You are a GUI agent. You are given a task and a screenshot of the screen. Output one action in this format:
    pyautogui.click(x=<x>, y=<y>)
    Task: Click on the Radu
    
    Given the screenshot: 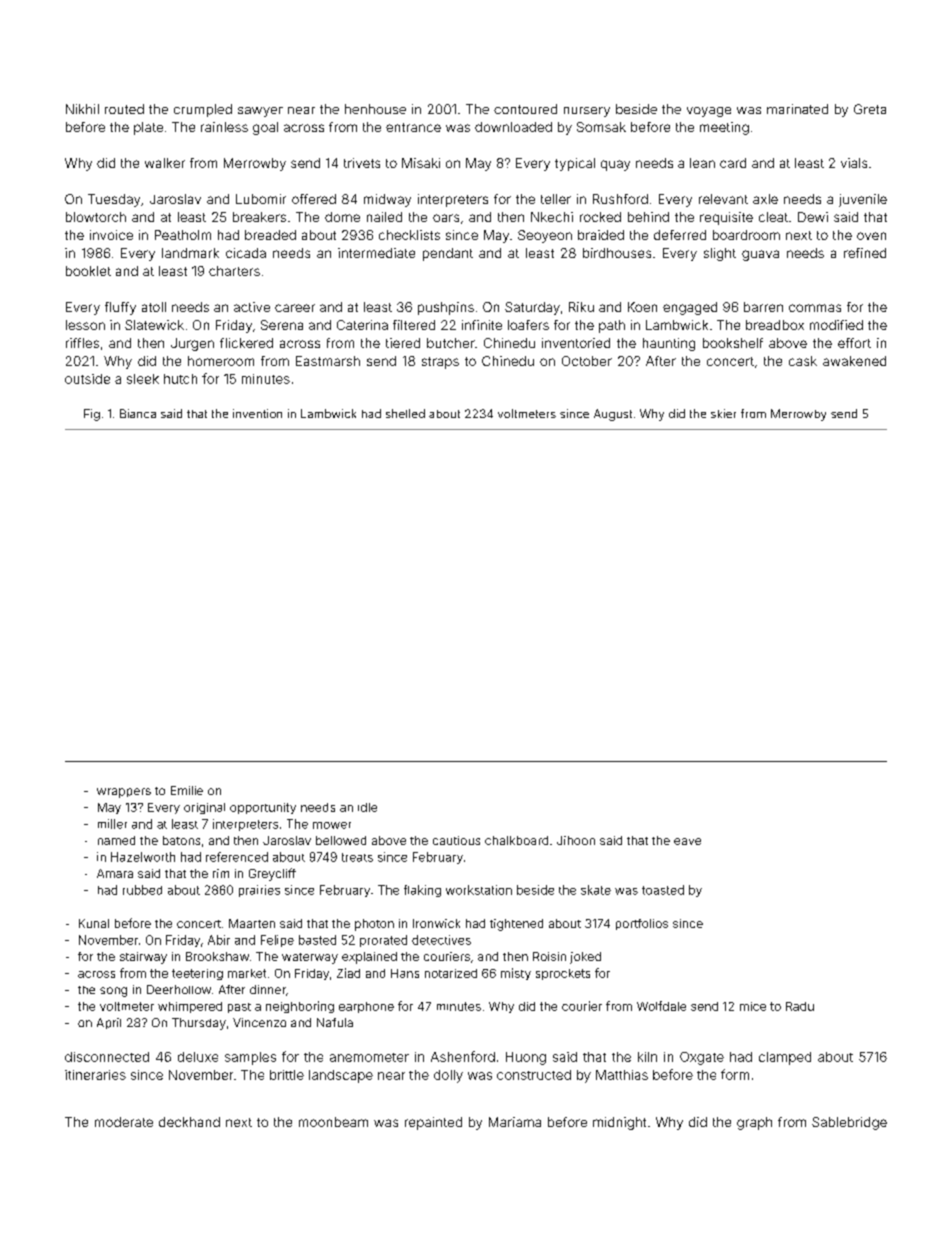 What is the action you would take?
    pyautogui.click(x=800, y=1006)
